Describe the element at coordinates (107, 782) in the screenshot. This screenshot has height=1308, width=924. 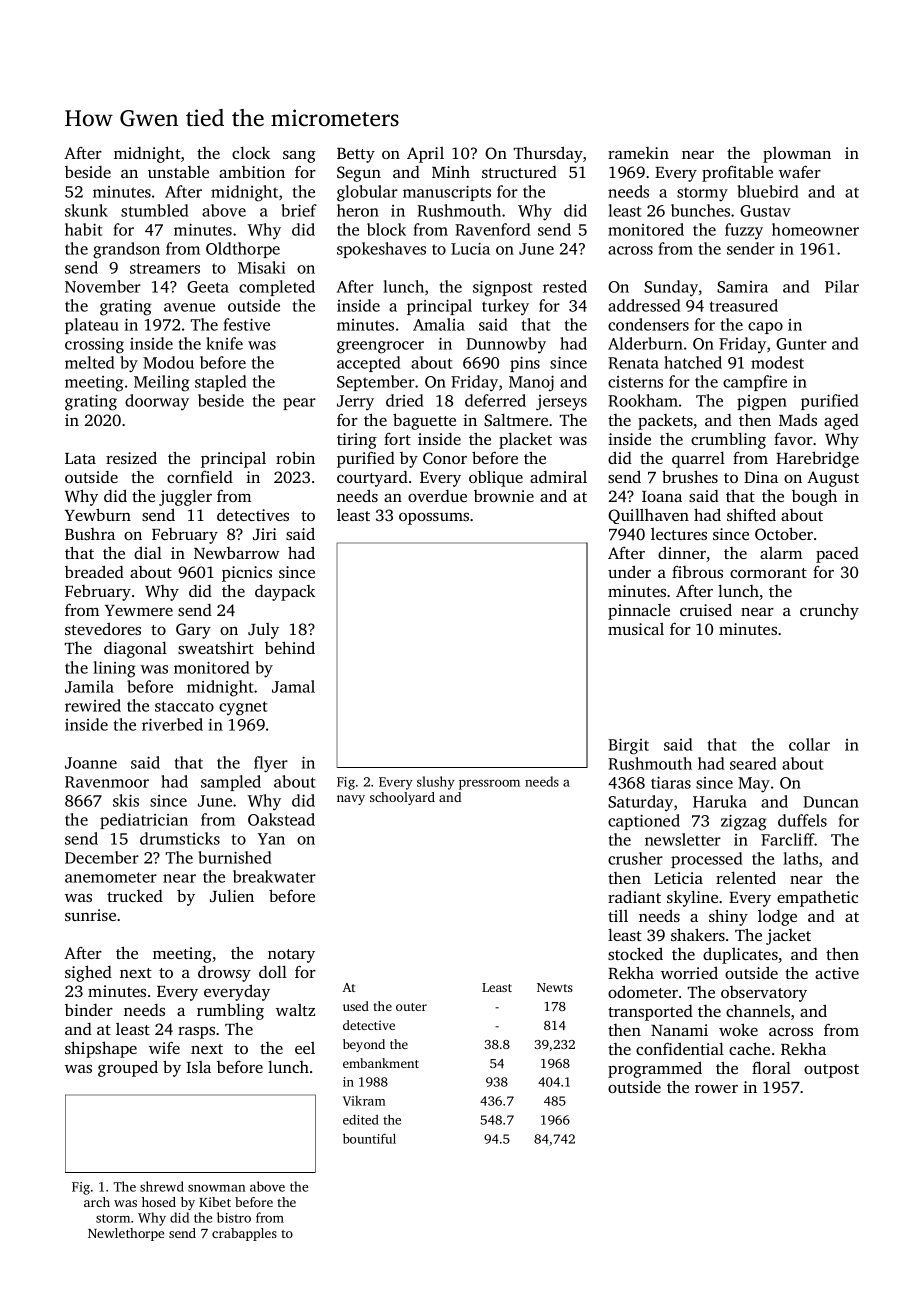
I see `Ravenmoor` at that location.
